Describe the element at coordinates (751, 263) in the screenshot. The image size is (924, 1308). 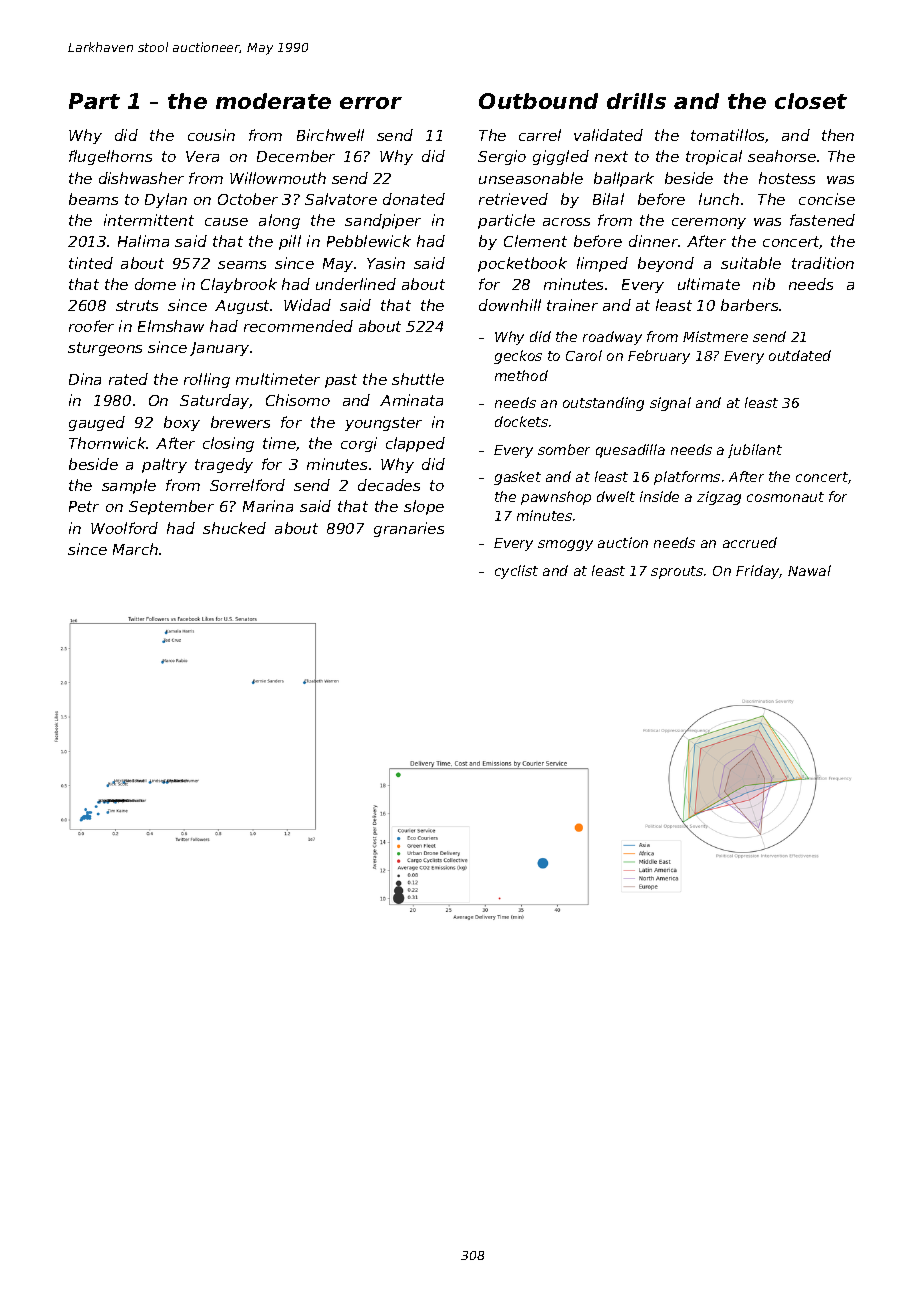
I see `suitable` at that location.
